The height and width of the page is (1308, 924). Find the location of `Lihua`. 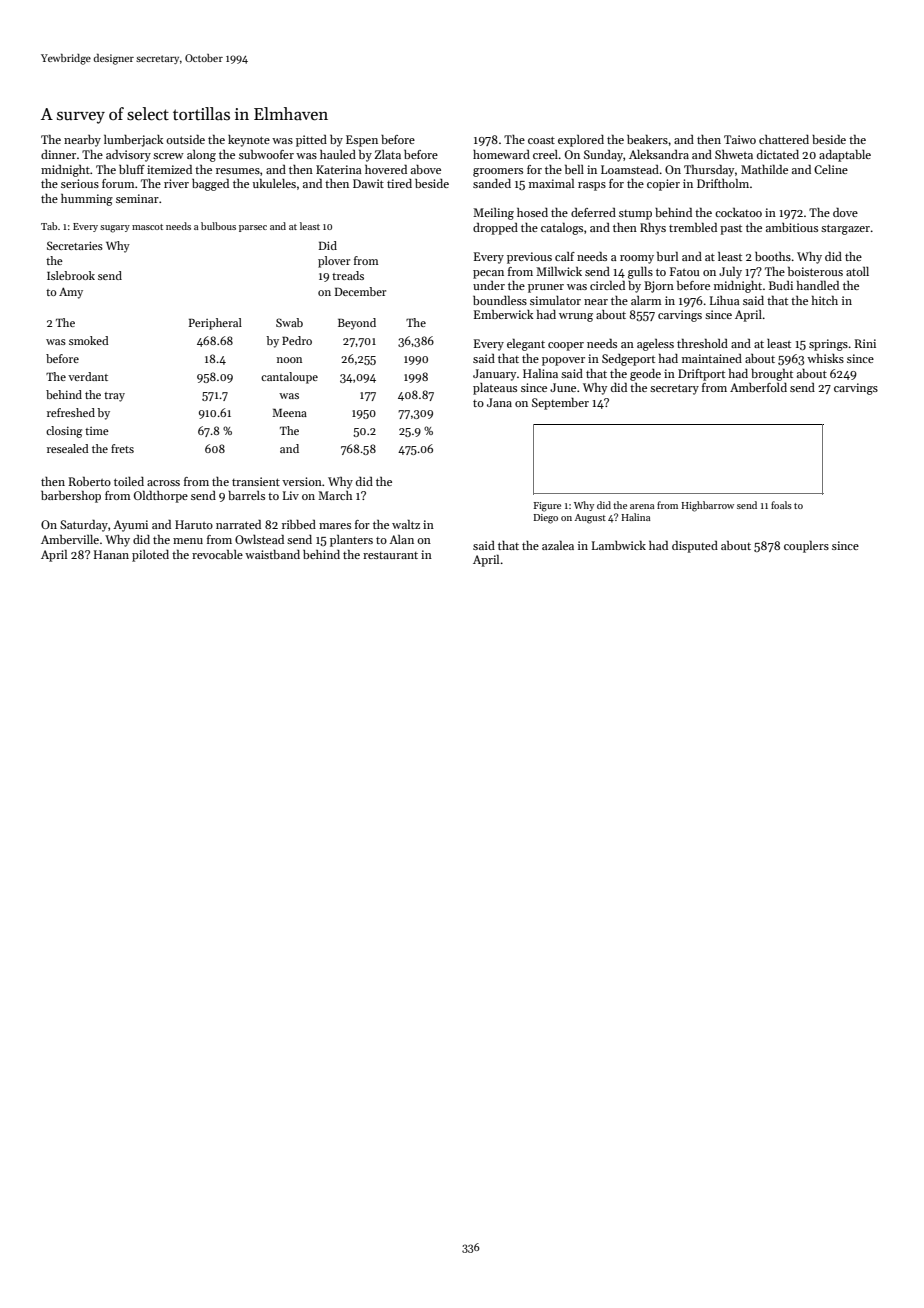

Lihua is located at coordinates (725, 300).
